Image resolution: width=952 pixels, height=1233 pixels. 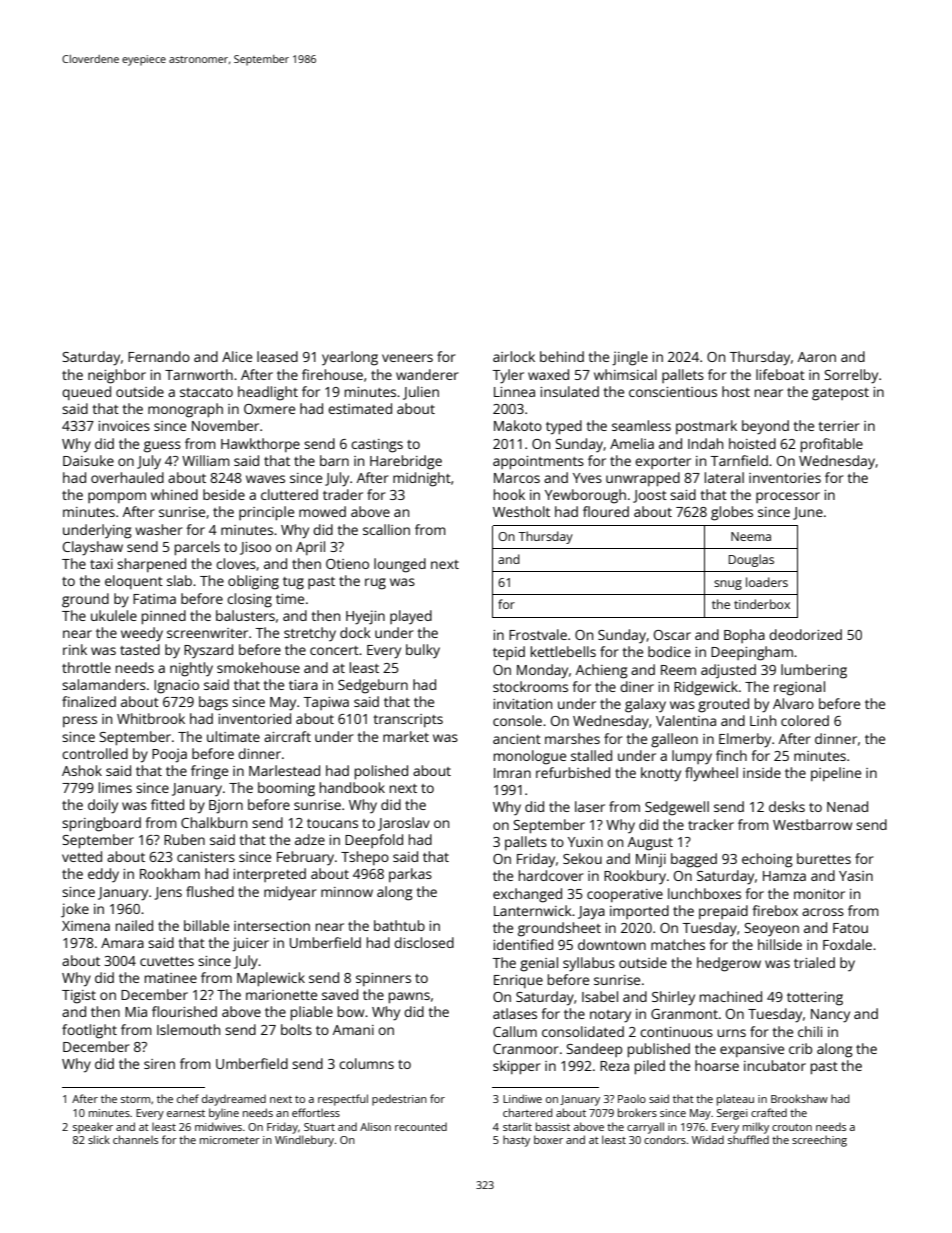 What do you see at coordinates (548, 1139) in the page?
I see `boxer` at bounding box center [548, 1139].
